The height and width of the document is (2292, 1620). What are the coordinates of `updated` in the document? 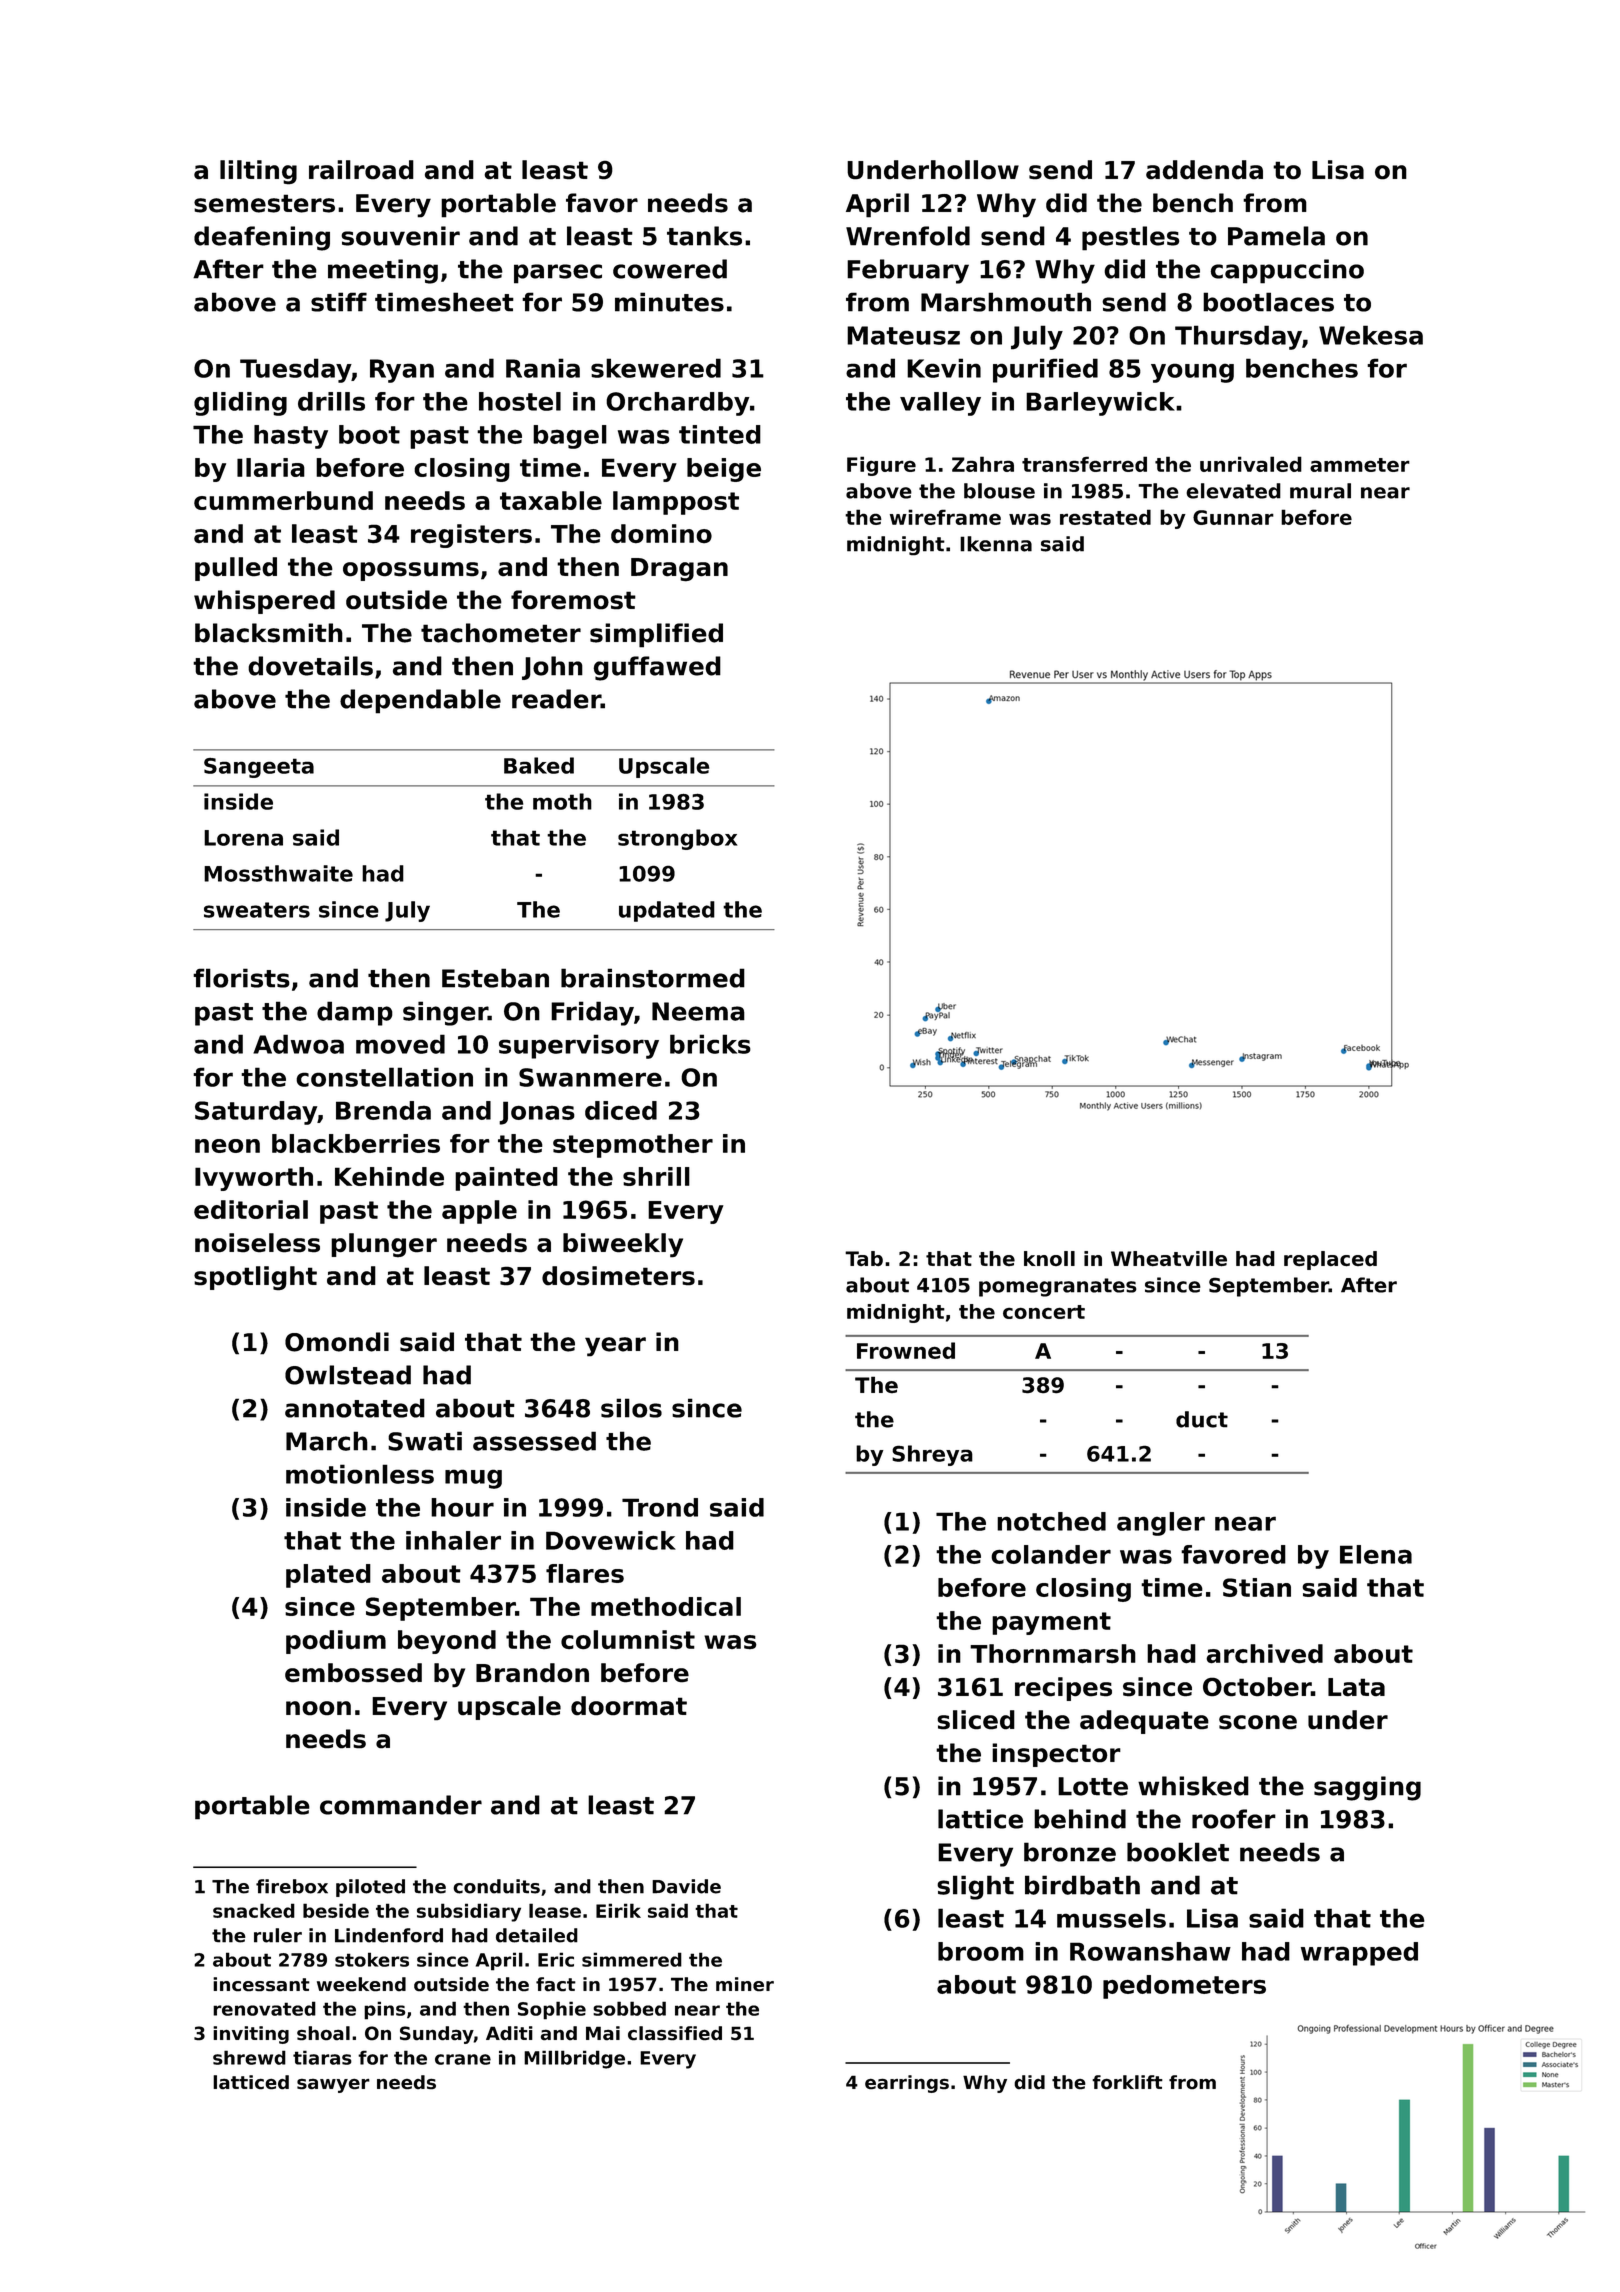 It's located at (667, 911).
